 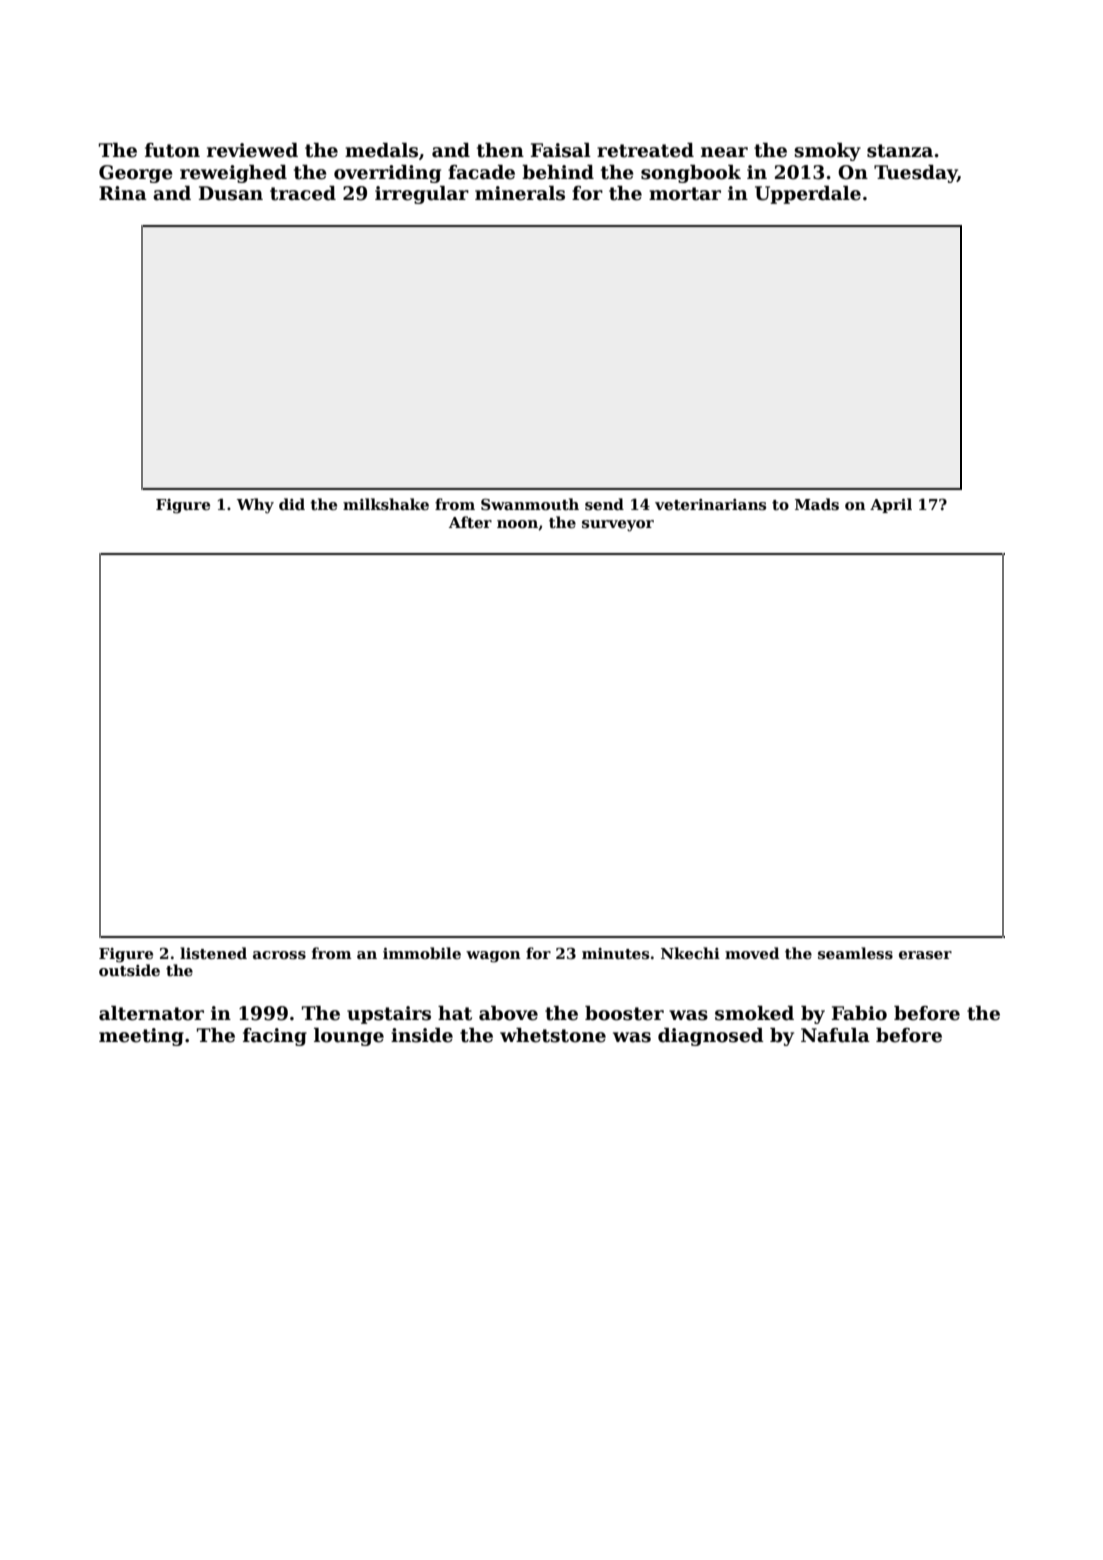 I want to click on Nkechi, so click(x=690, y=953).
